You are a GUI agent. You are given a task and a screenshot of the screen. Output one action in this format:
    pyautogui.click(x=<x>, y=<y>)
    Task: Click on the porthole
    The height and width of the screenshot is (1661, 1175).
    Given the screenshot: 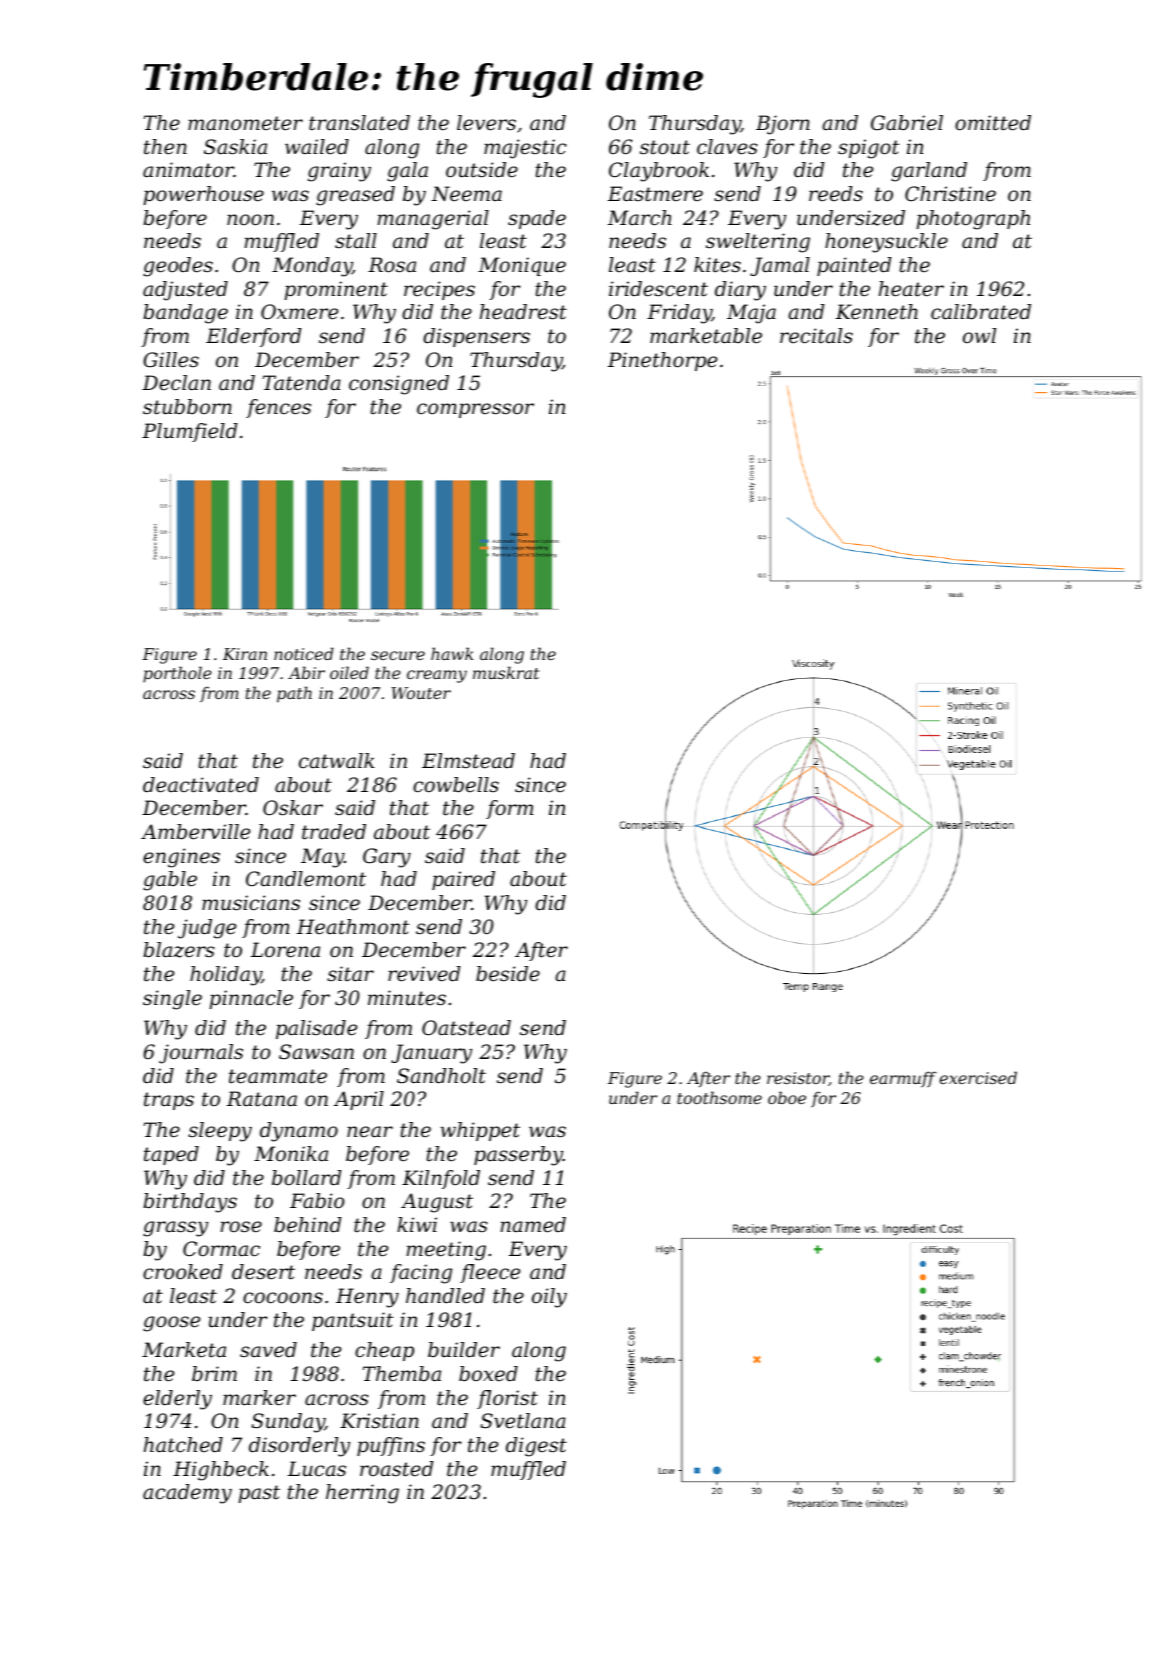 What is the action you would take?
    pyautogui.click(x=177, y=674)
